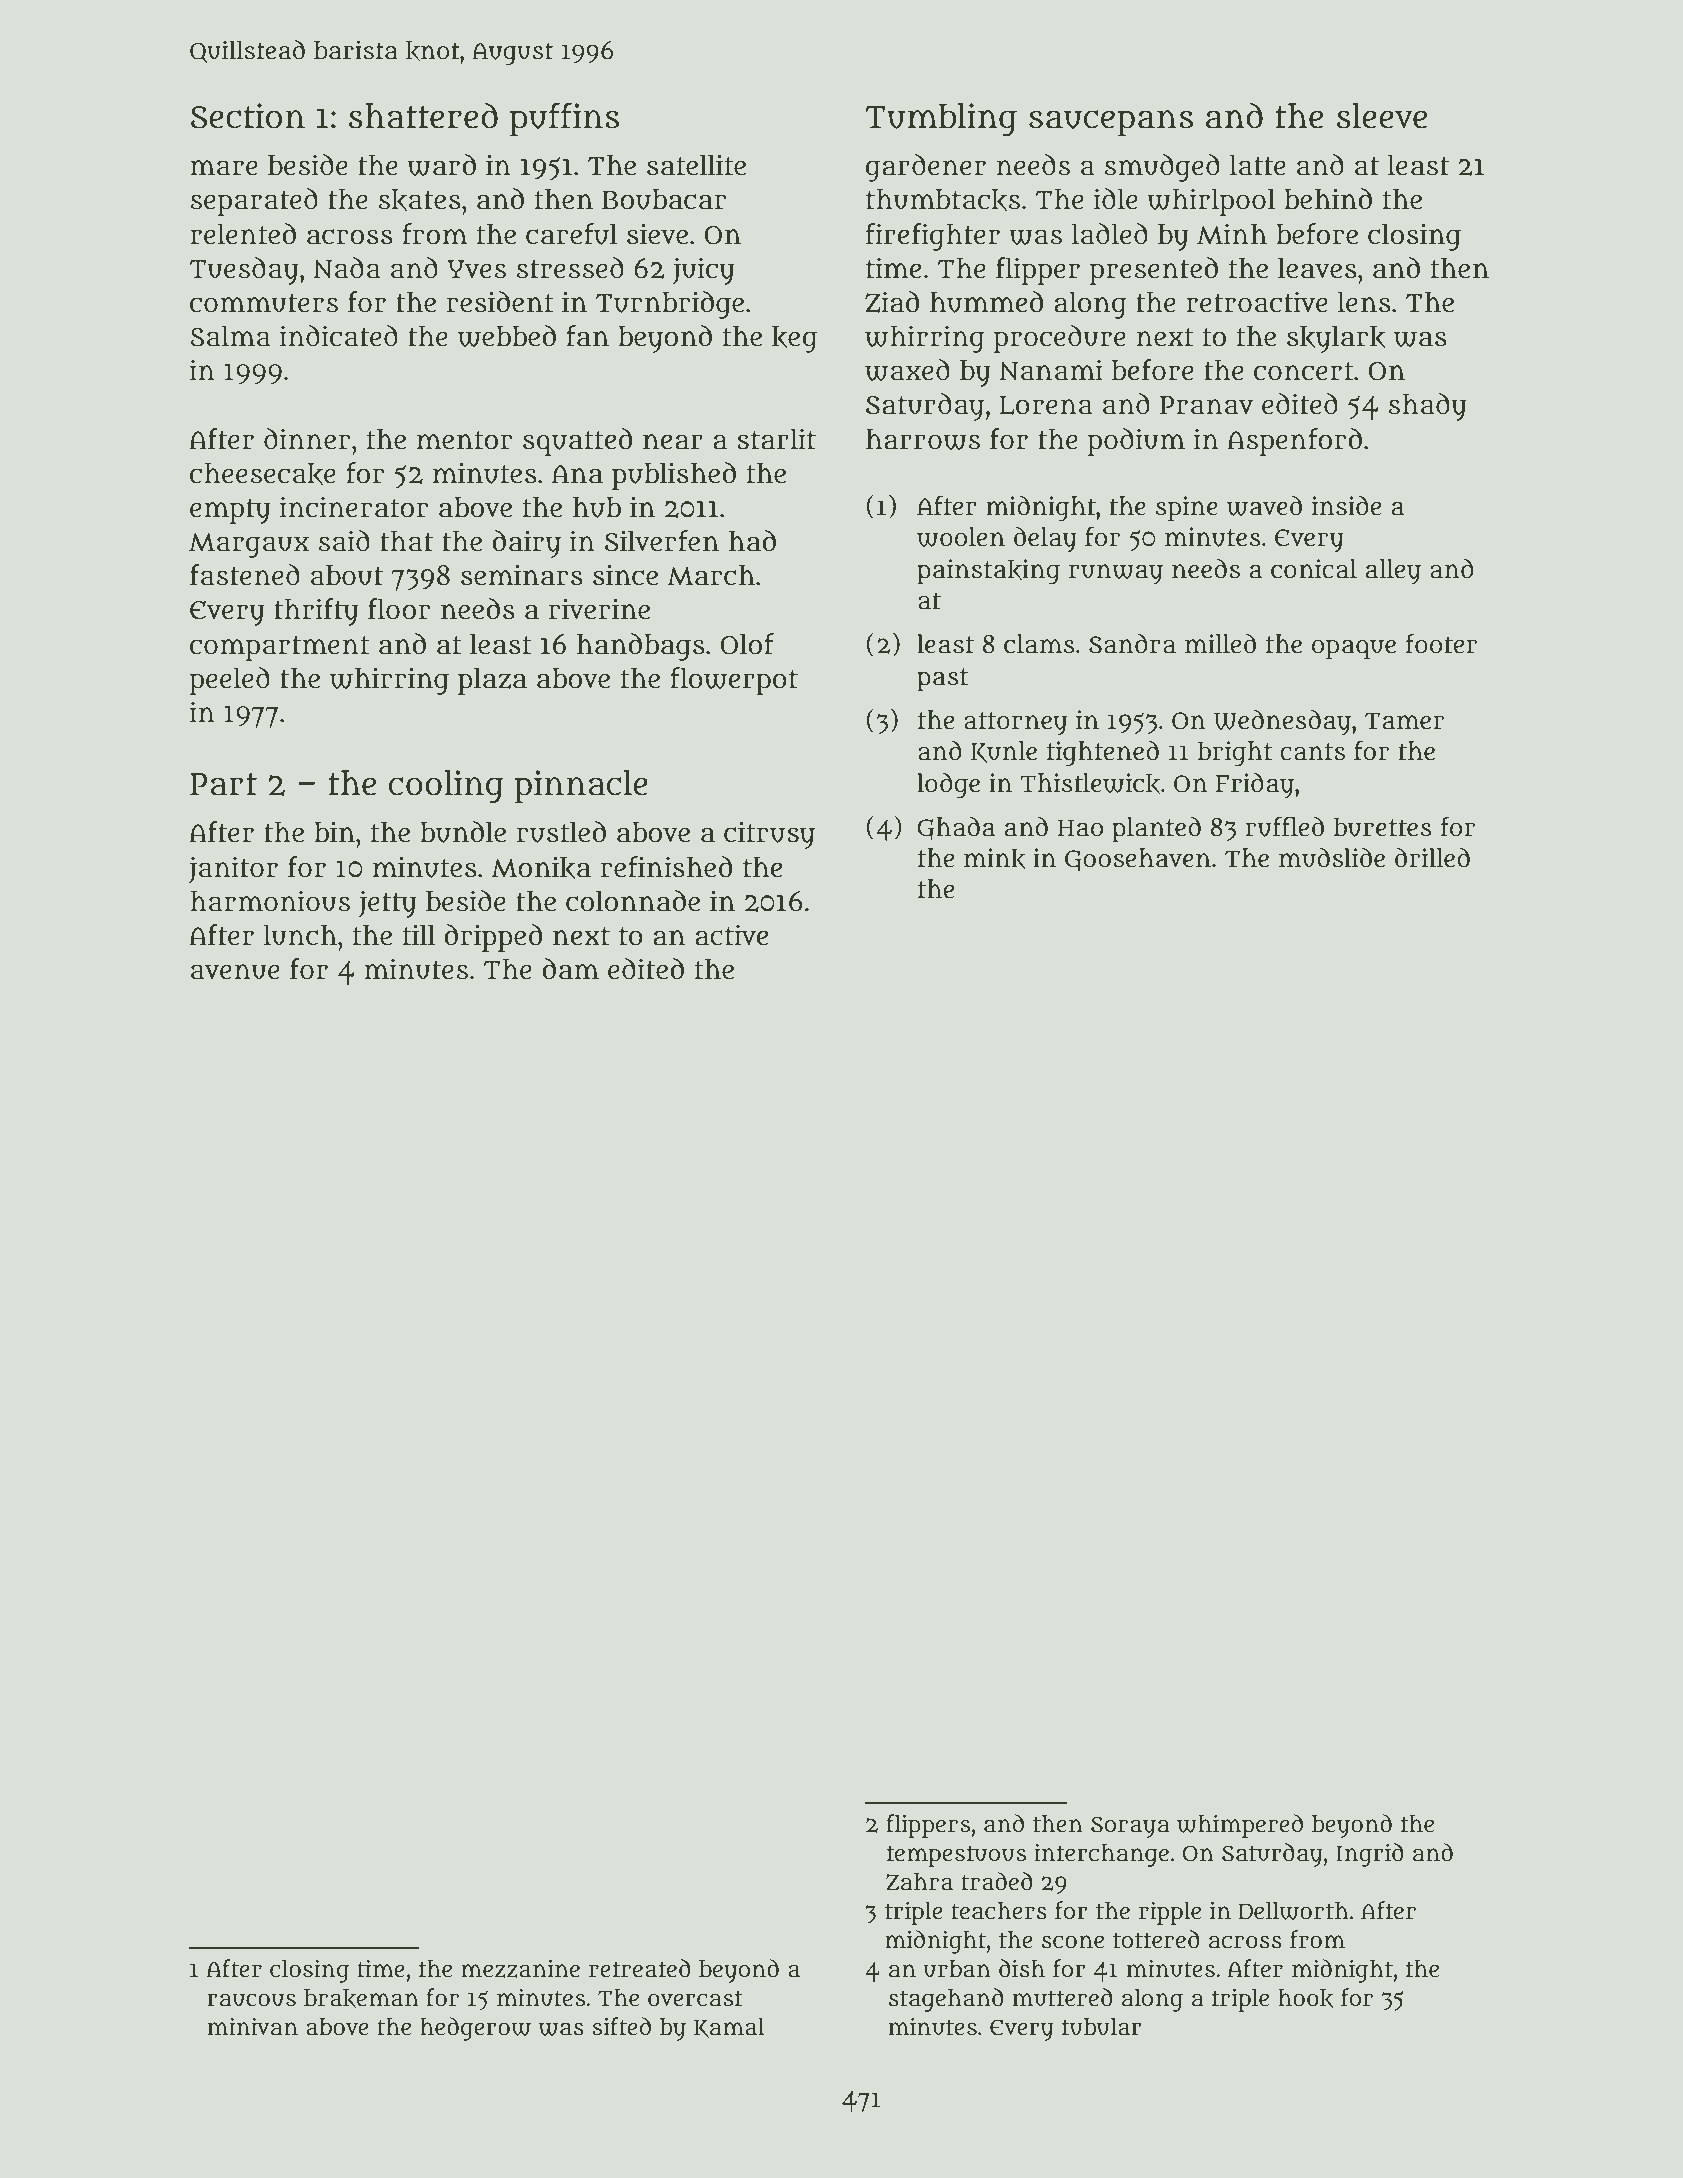  I want to click on peeled, so click(230, 681).
